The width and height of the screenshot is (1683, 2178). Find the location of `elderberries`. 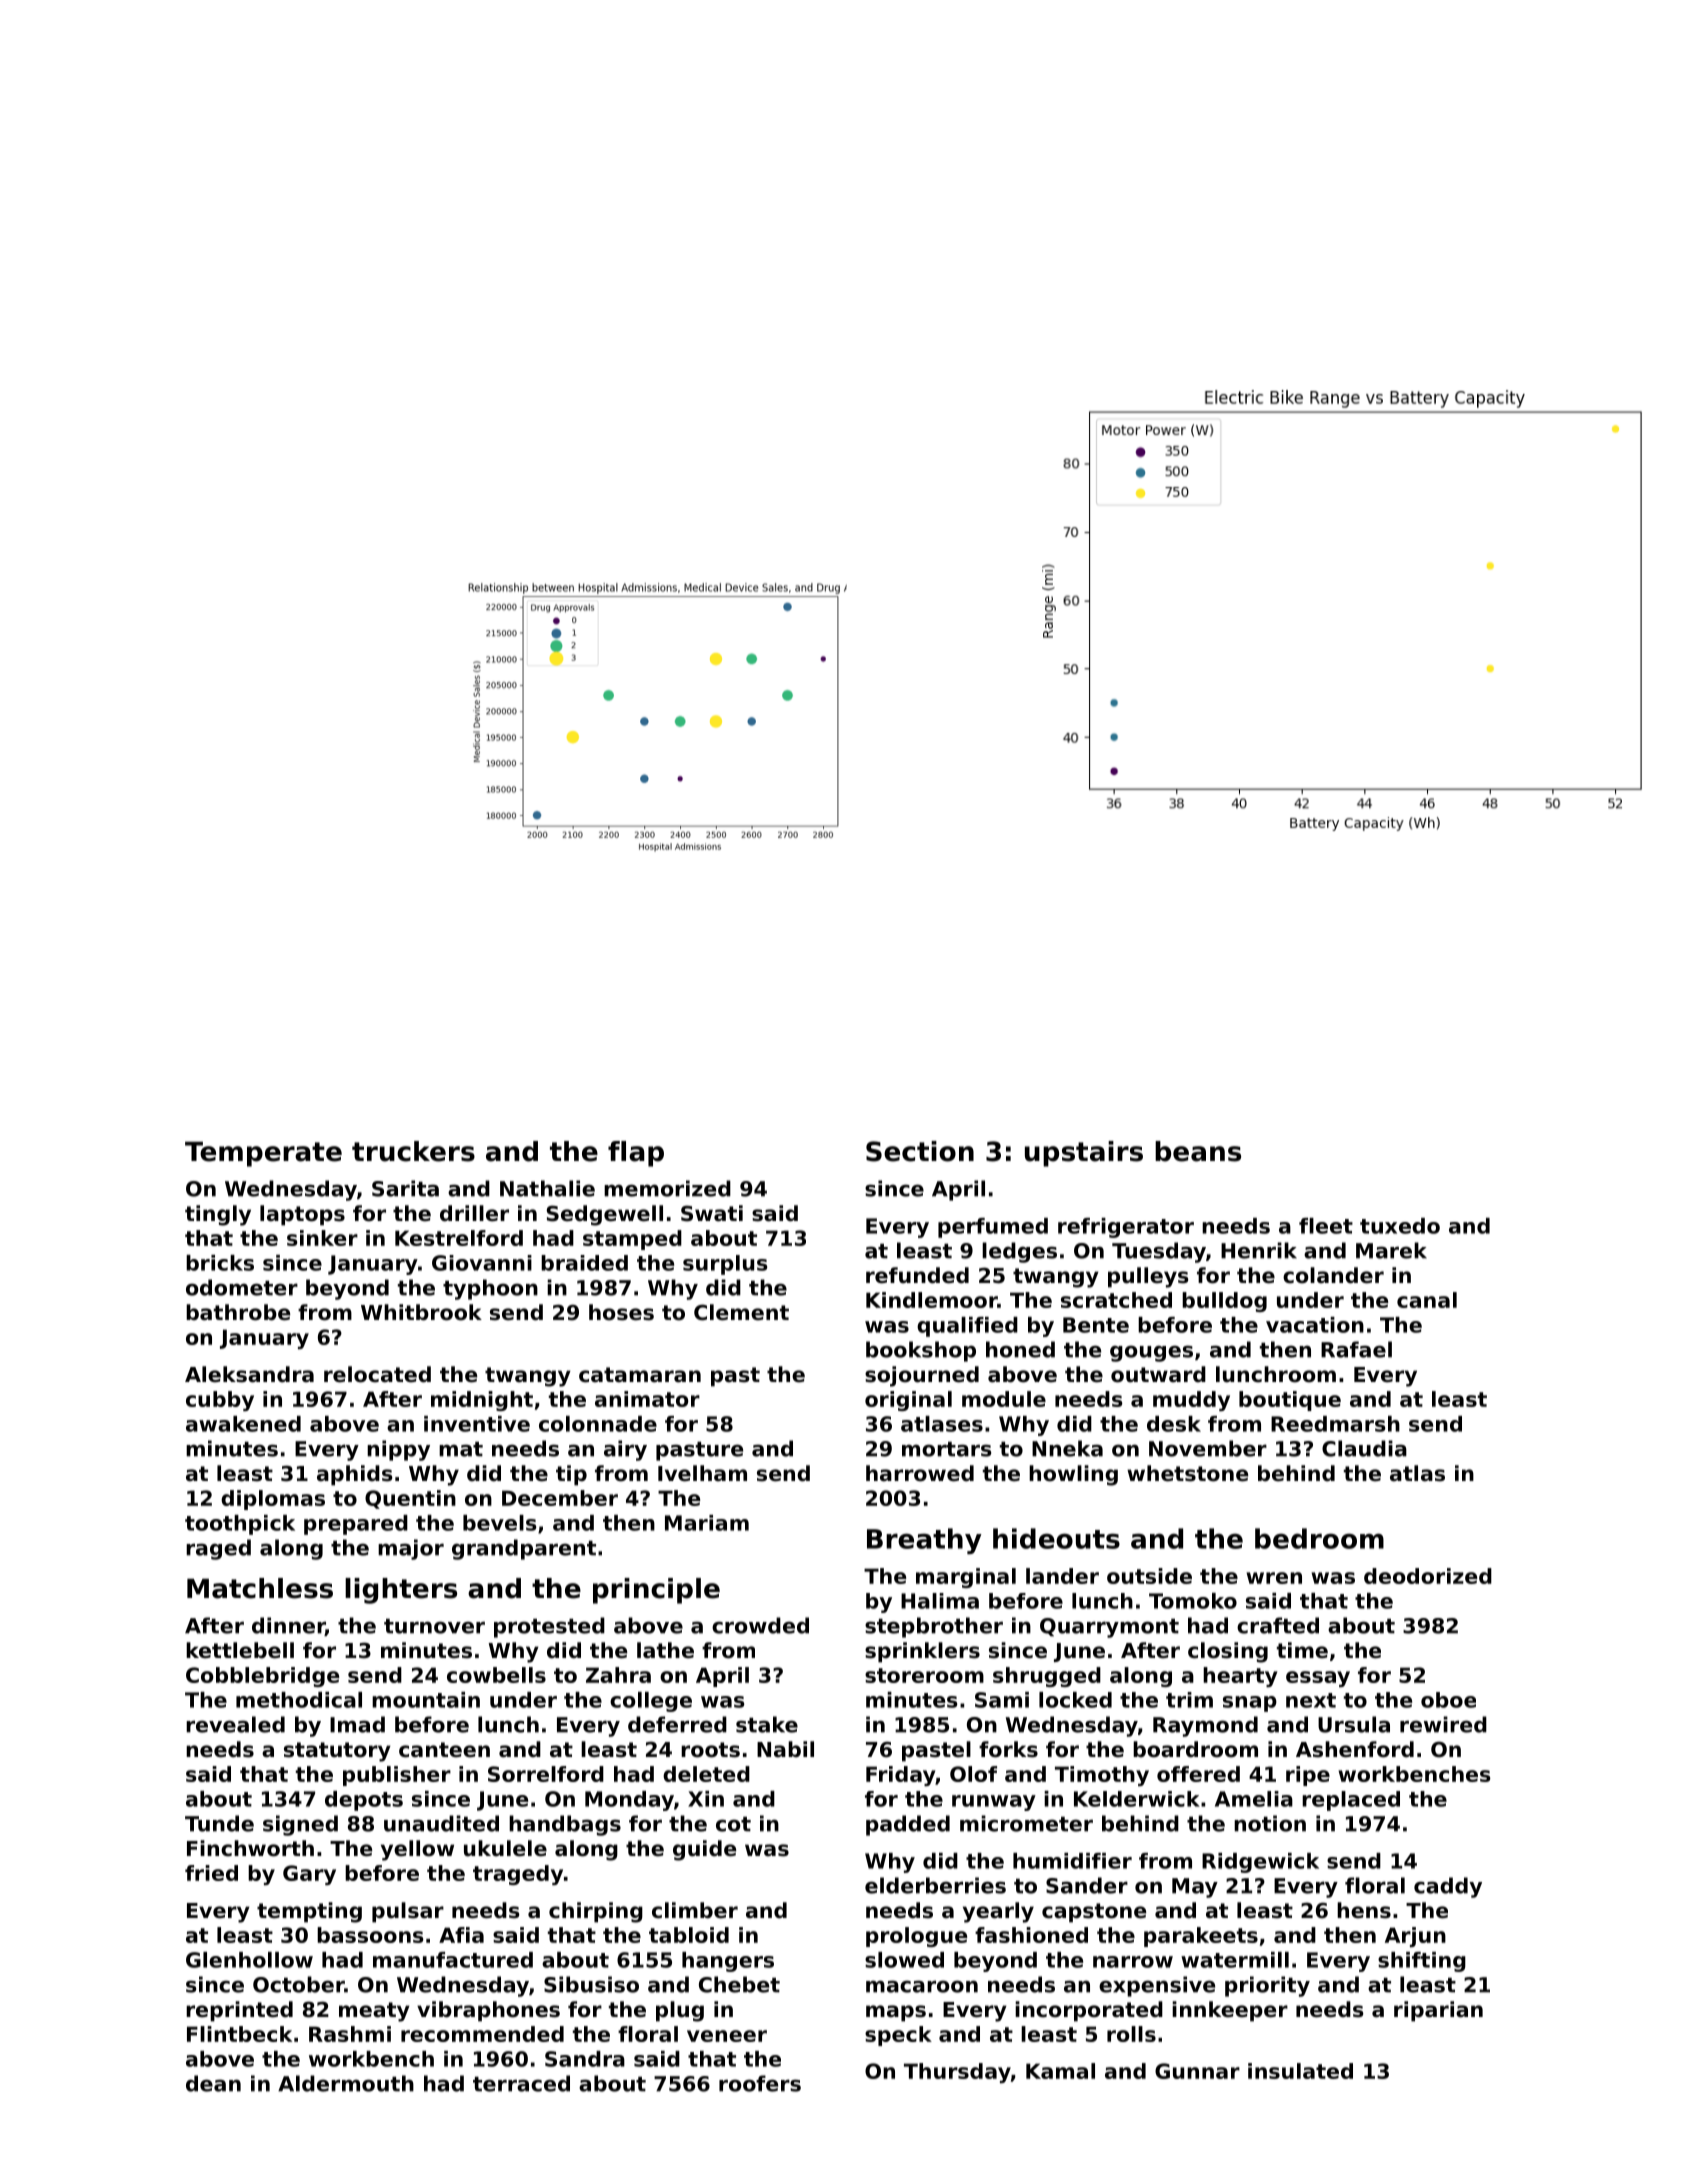

elderberries is located at coordinates (935, 1885).
